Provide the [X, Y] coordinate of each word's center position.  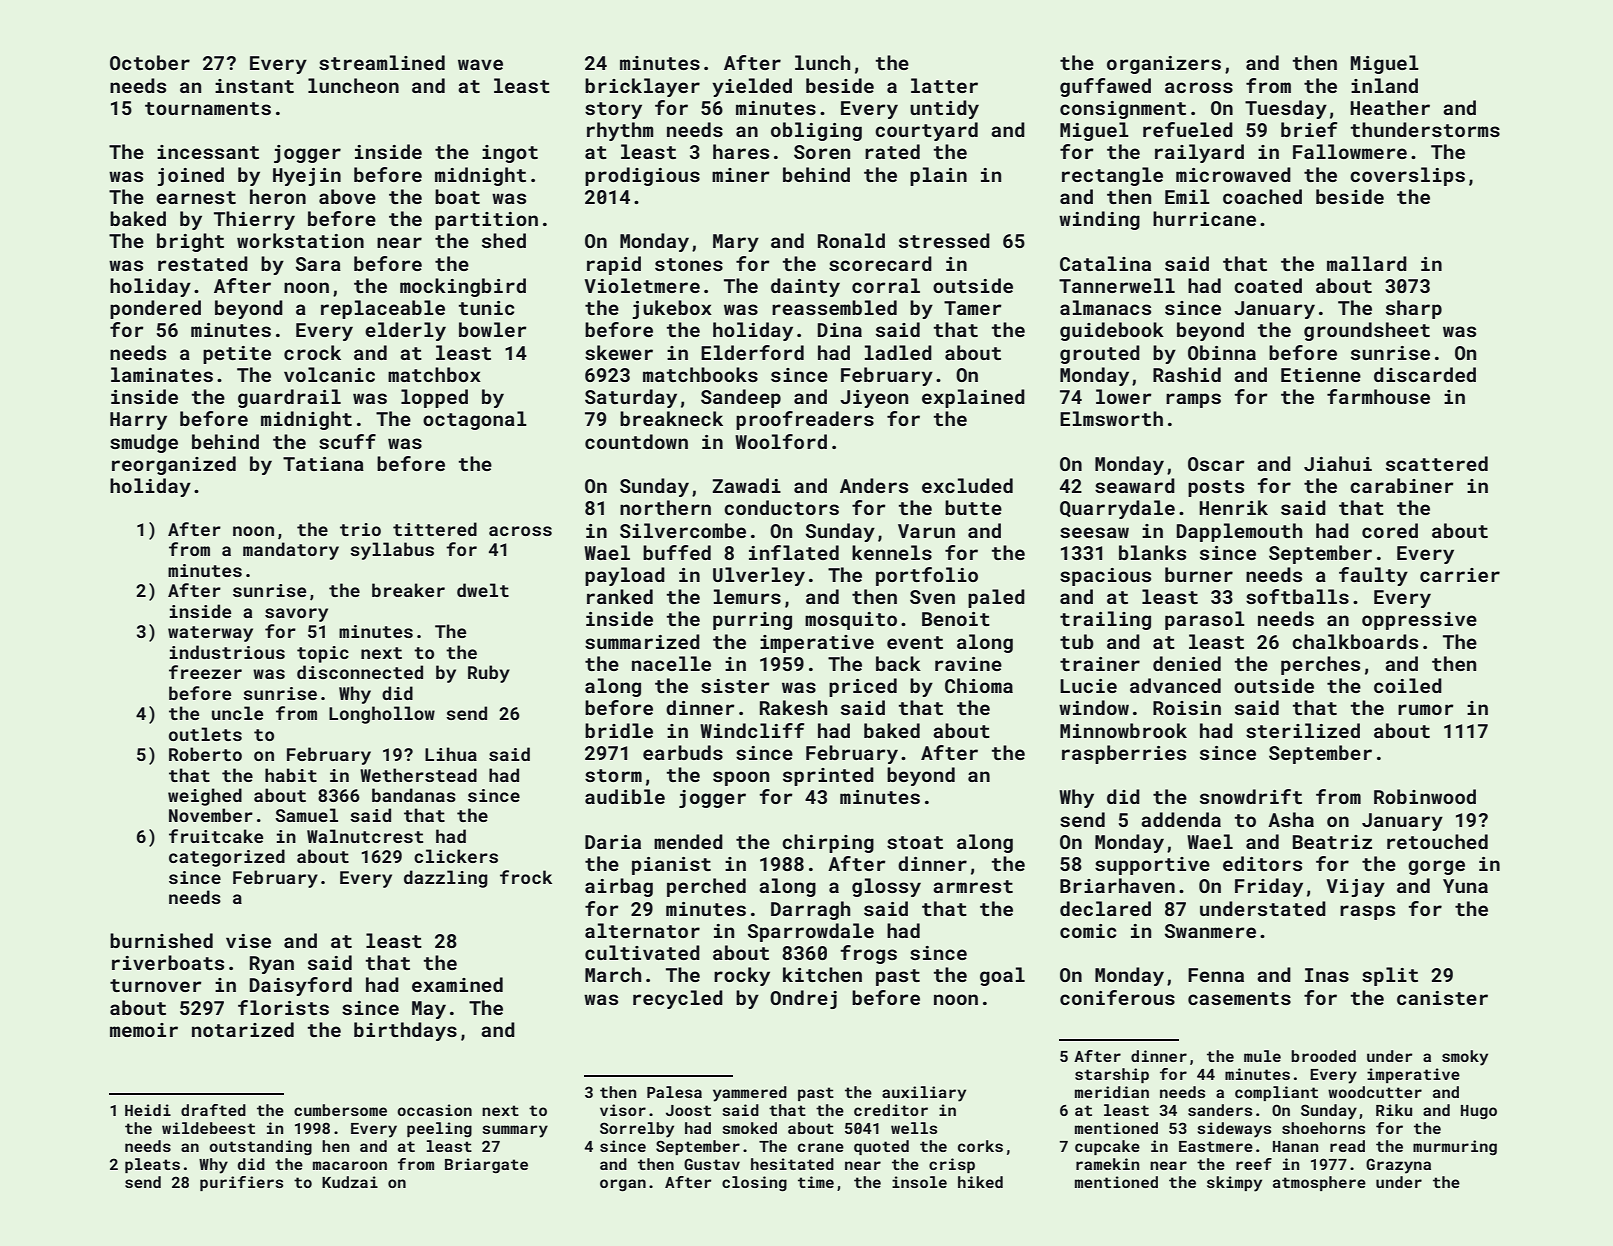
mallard [1367, 263]
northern [665, 507]
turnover [156, 985]
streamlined [382, 62]
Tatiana [323, 464]
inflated [794, 552]
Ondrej [803, 999]
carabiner [1402, 485]
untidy [944, 109]
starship [1112, 1075]
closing [754, 1184]
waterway [210, 634]
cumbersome [340, 1110]
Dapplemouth [1239, 532]
